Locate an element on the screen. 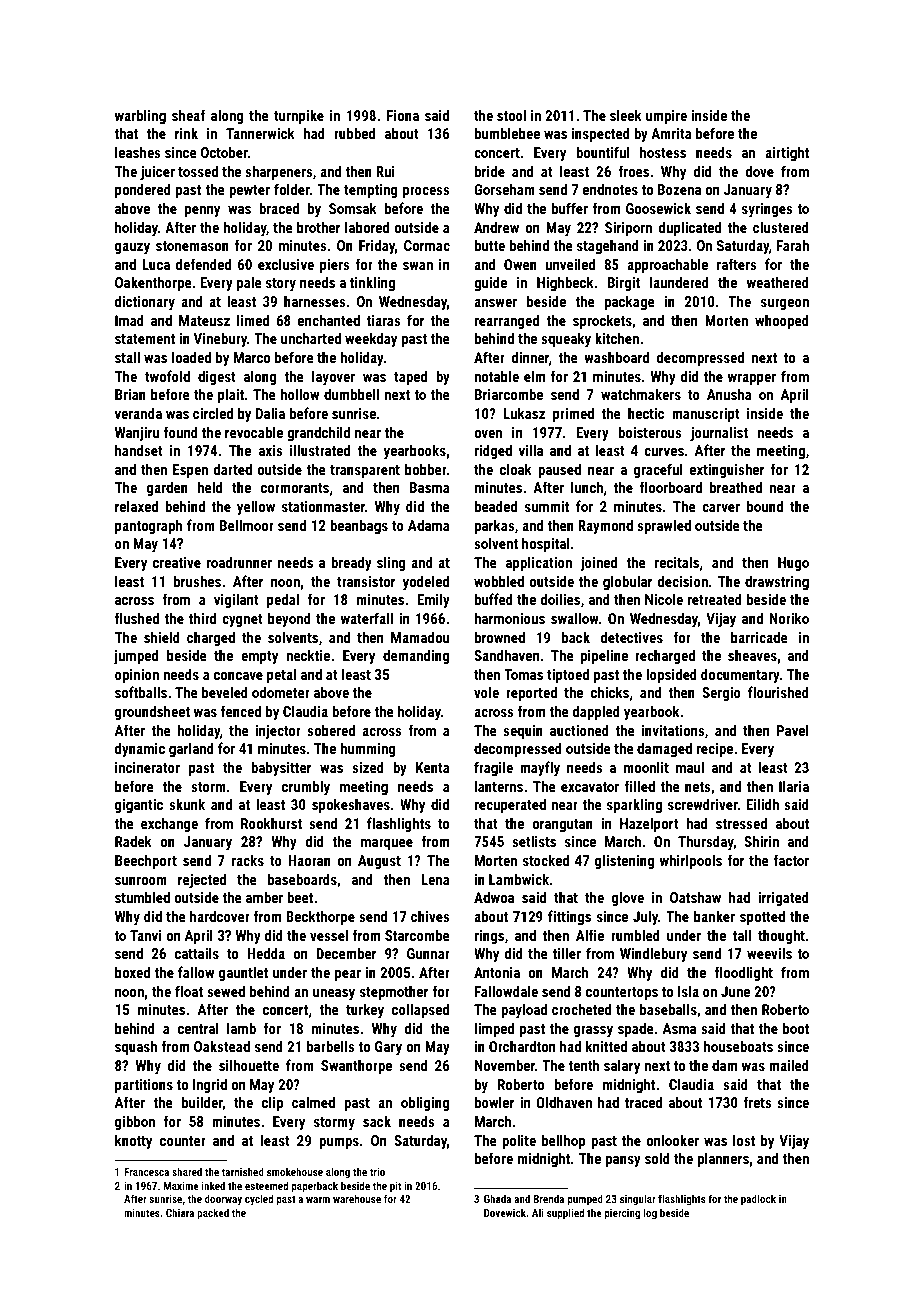 This screenshot has width=924, height=1308. cycled is located at coordinates (259, 1200).
